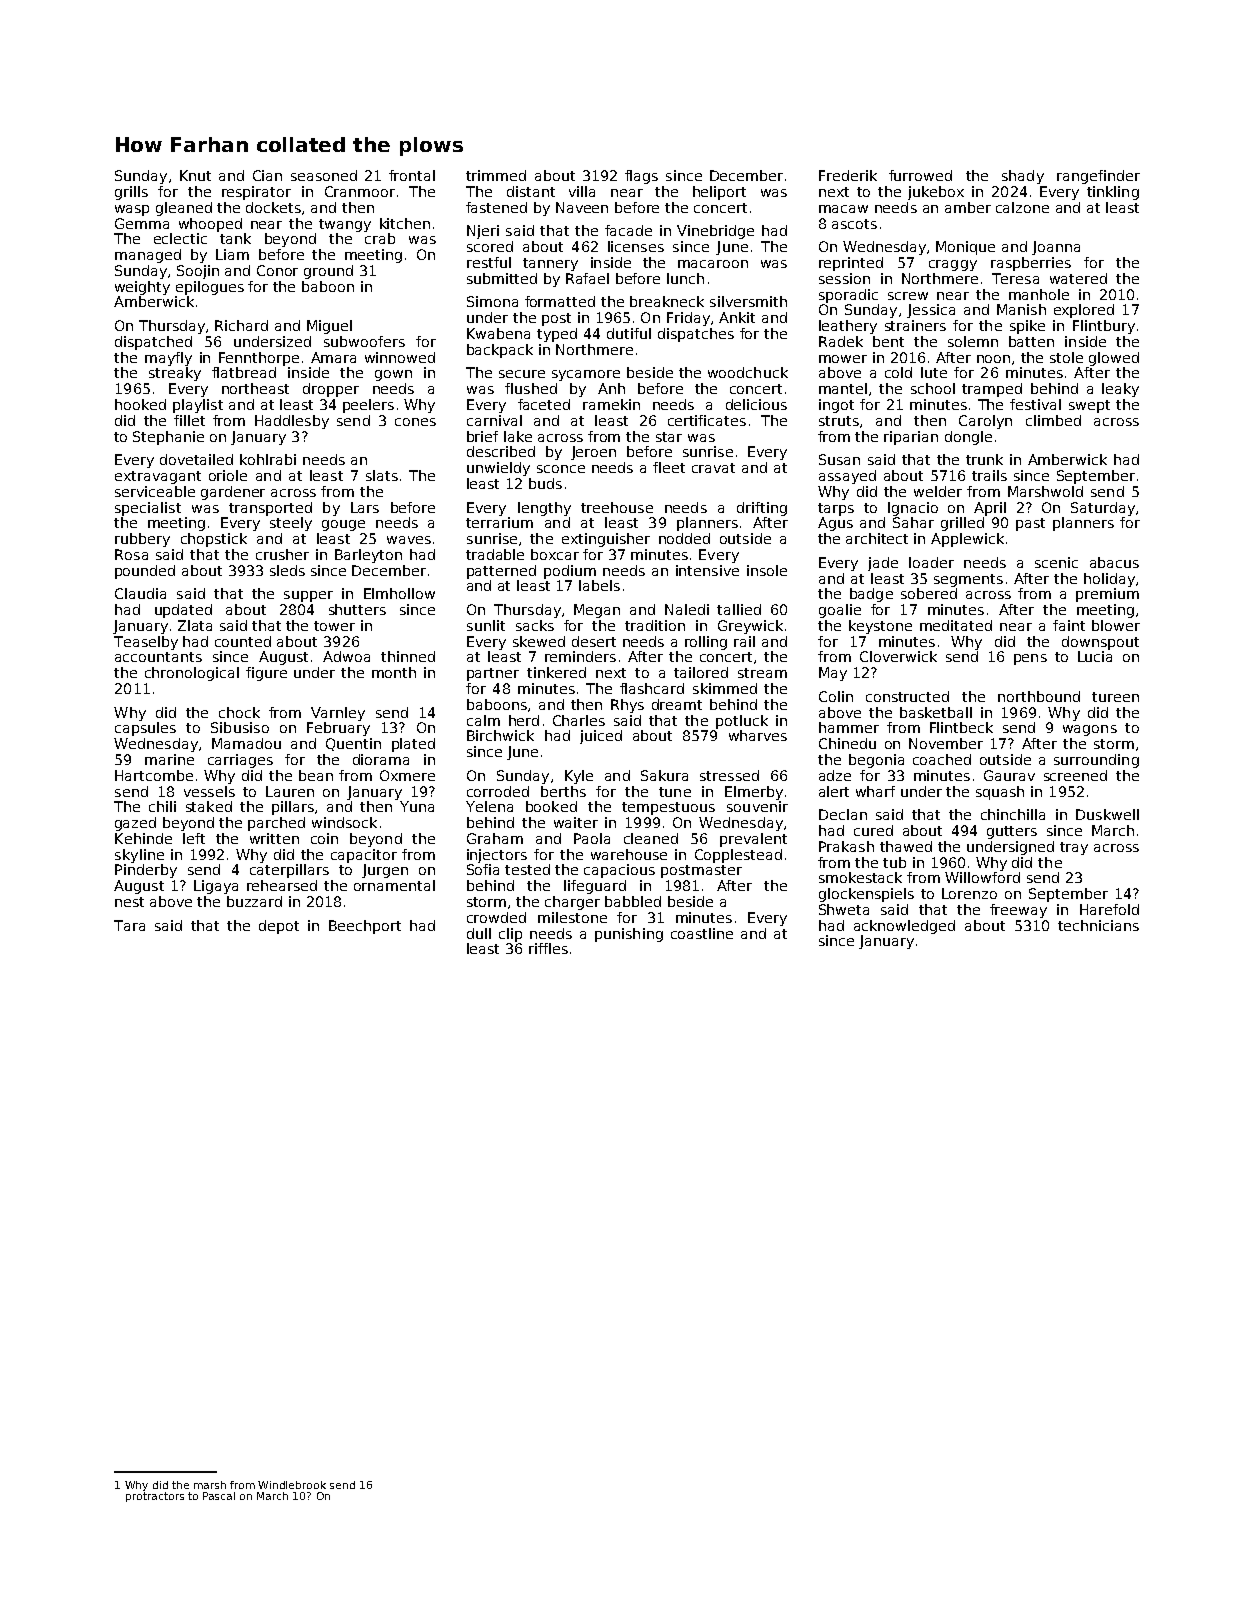 This image has height=1623, width=1254. Describe the element at coordinates (548, 948) in the image. I see `riffles` at that location.
